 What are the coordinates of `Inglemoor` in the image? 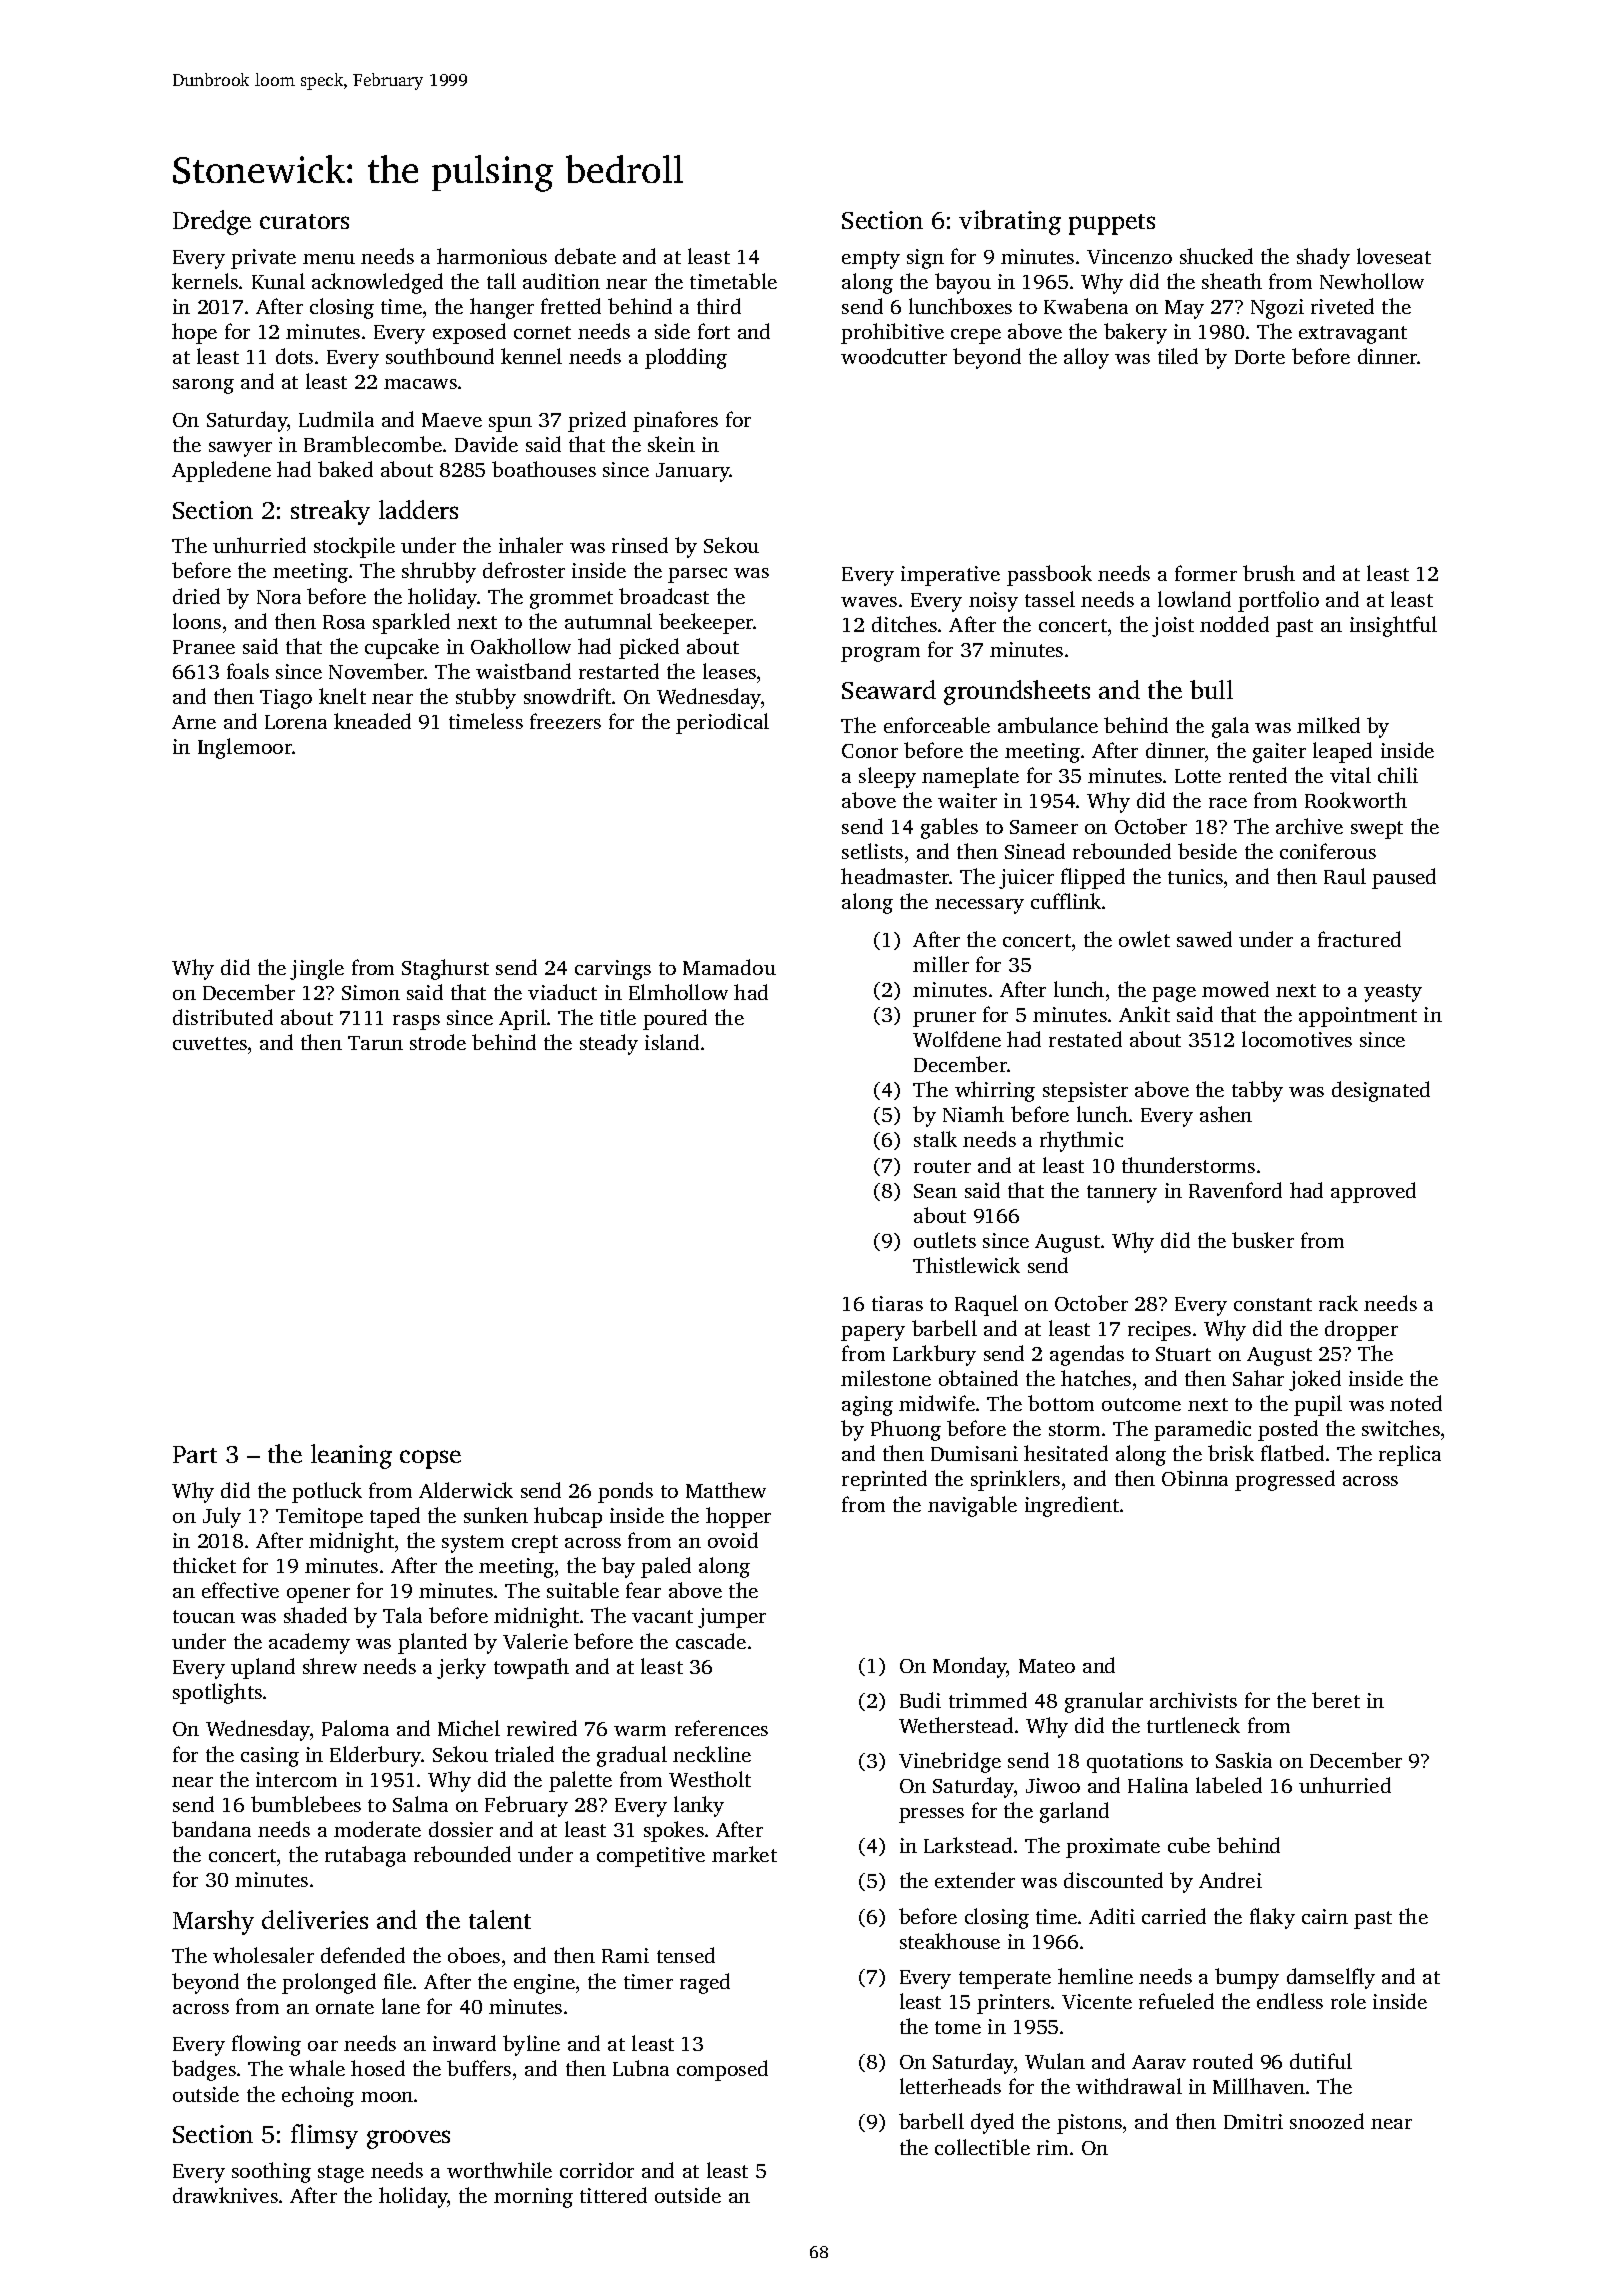 It's located at (245, 748).
